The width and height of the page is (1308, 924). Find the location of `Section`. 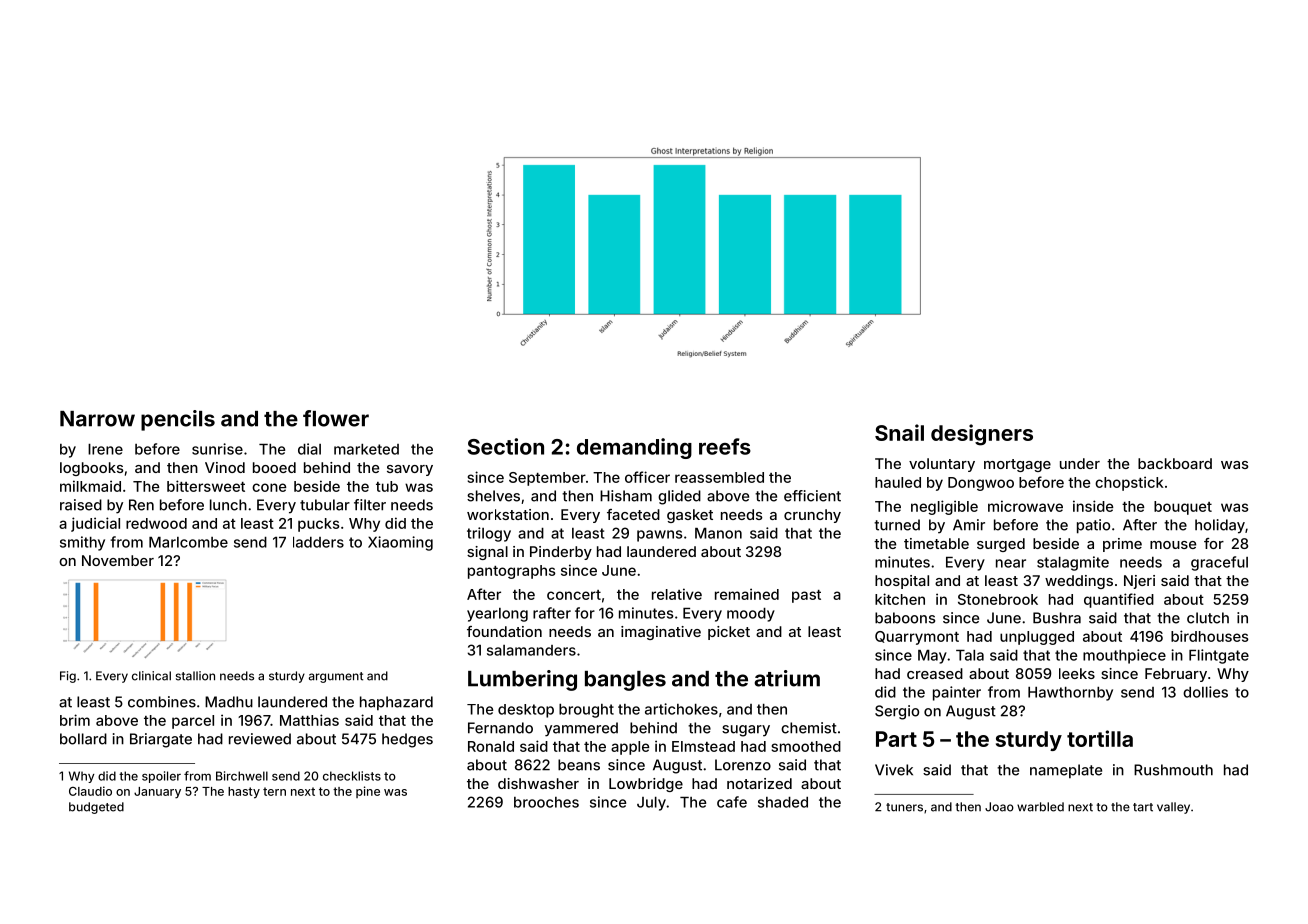

Section is located at coordinates (505, 446).
